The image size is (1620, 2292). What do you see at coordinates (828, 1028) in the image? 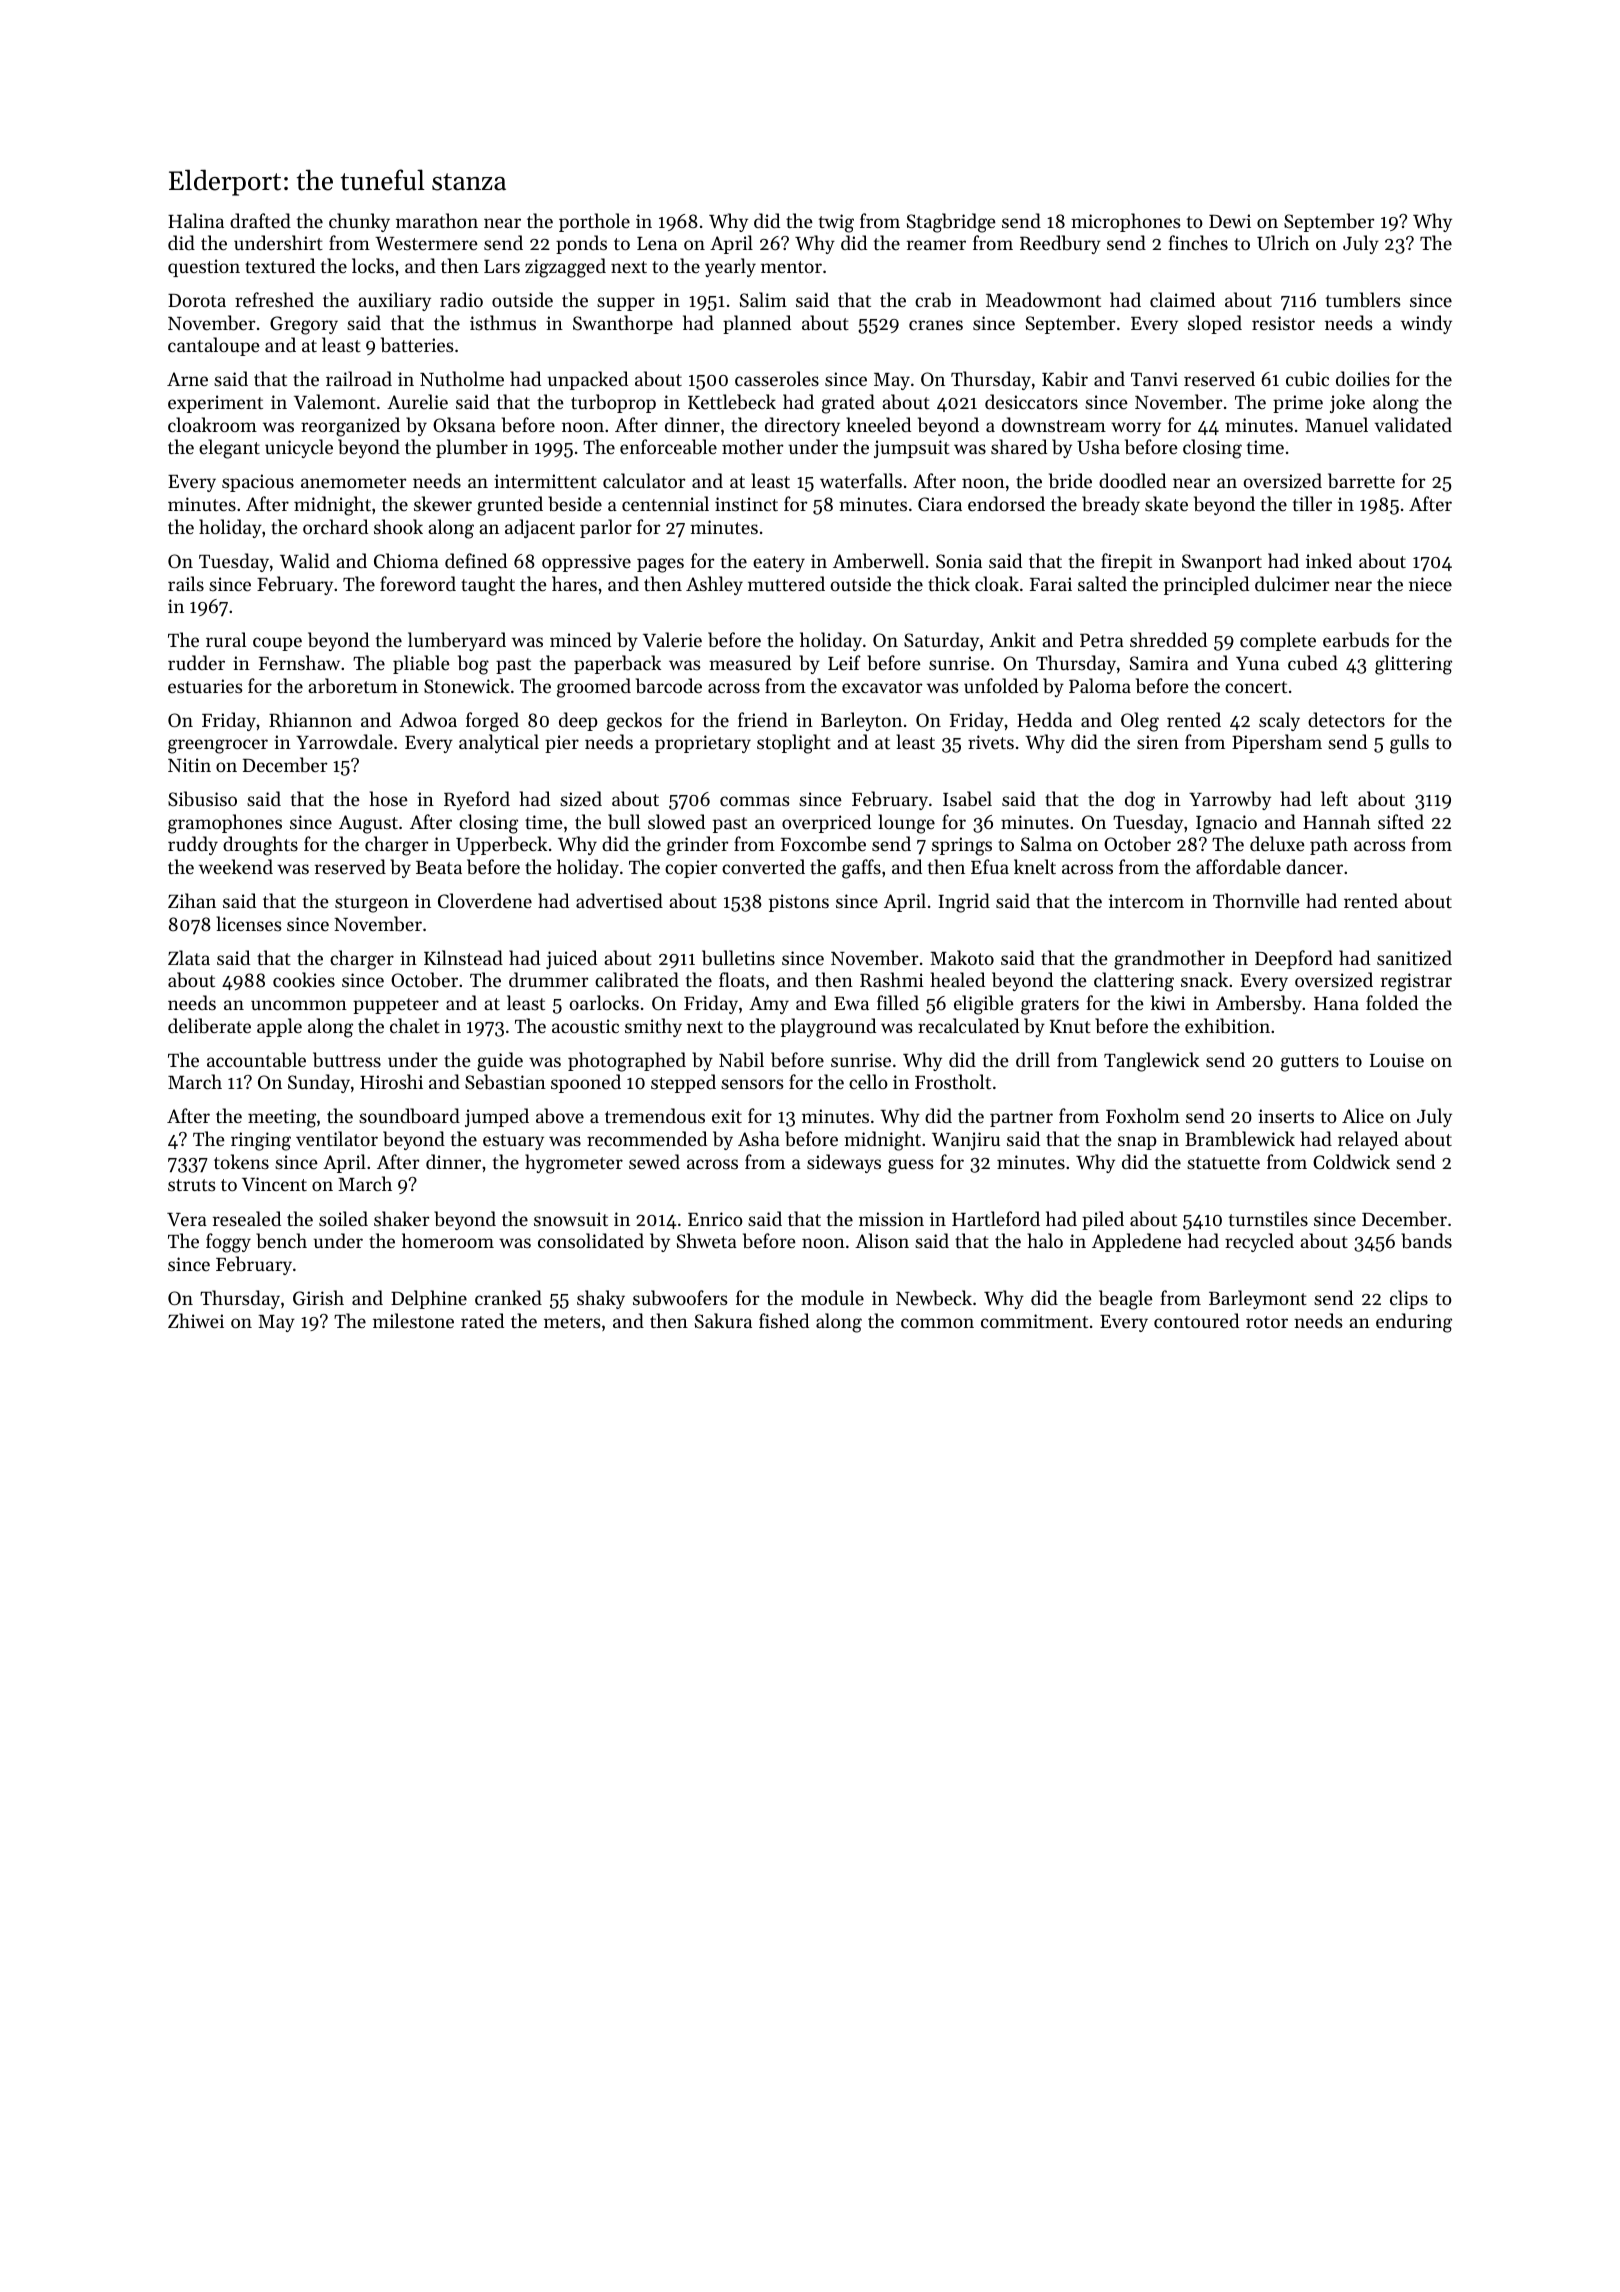
I see `playground` at bounding box center [828, 1028].
